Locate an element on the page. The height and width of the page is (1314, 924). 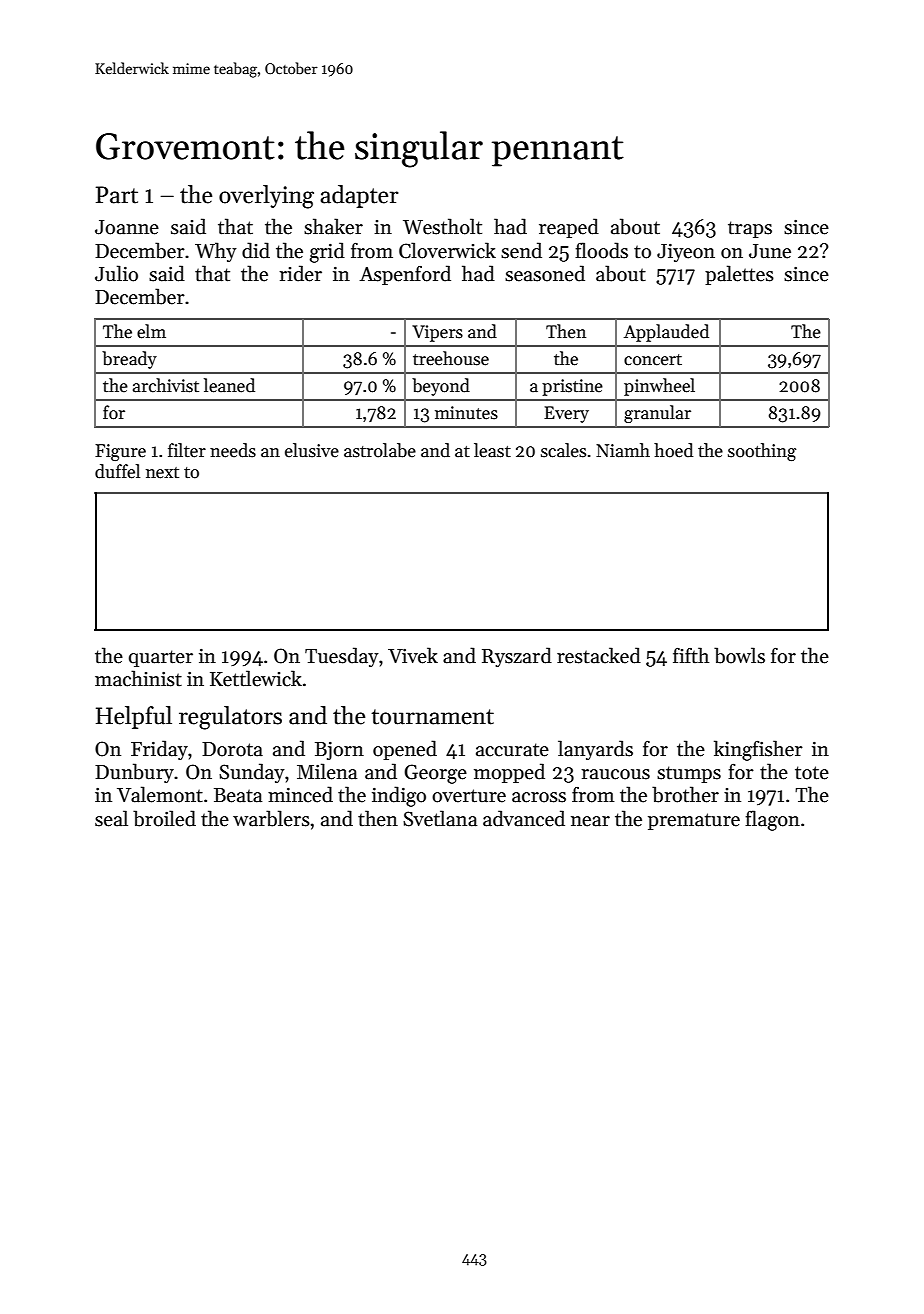
Why is located at coordinates (216, 252).
